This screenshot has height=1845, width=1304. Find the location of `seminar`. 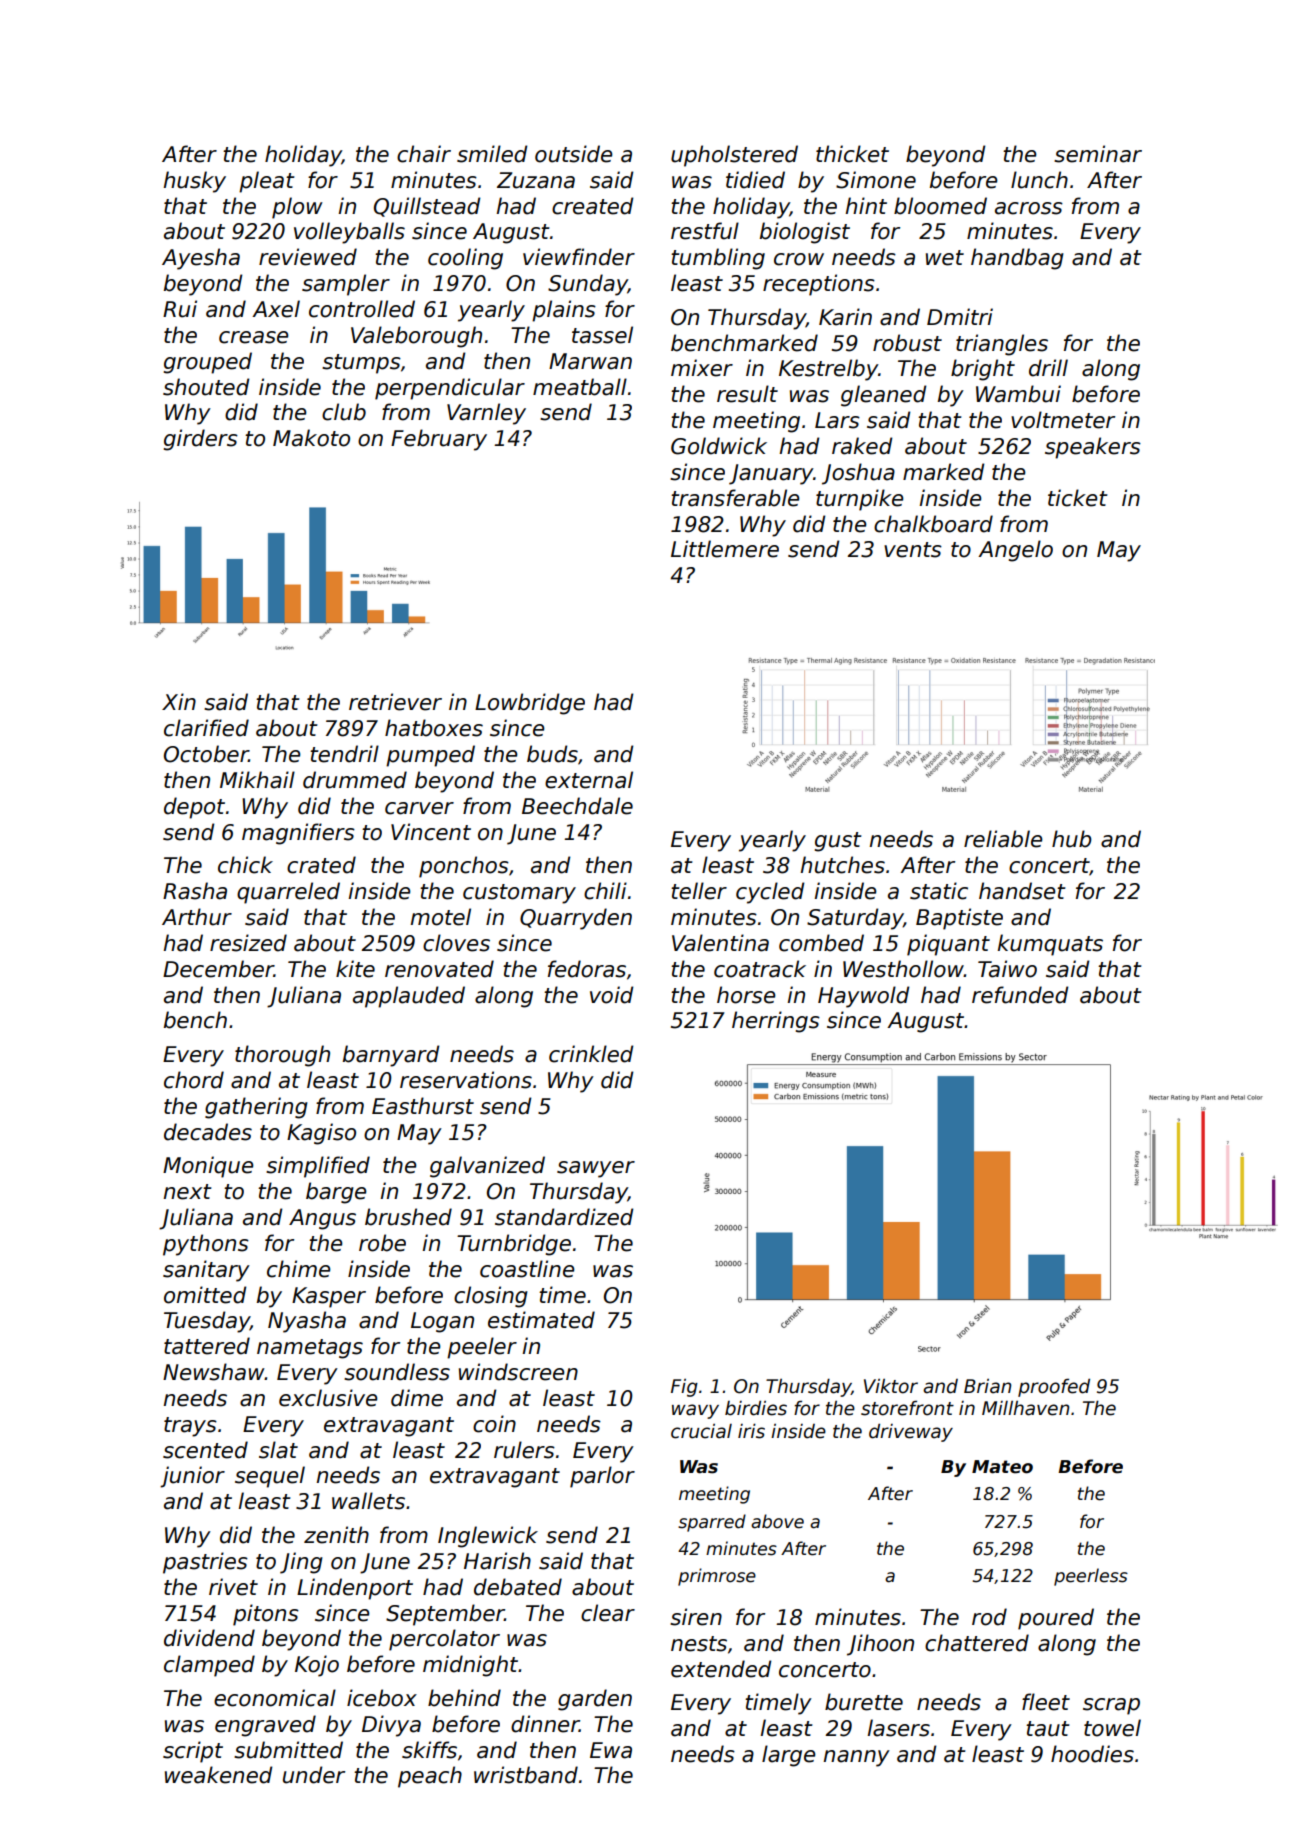

seminar is located at coordinates (1098, 154).
